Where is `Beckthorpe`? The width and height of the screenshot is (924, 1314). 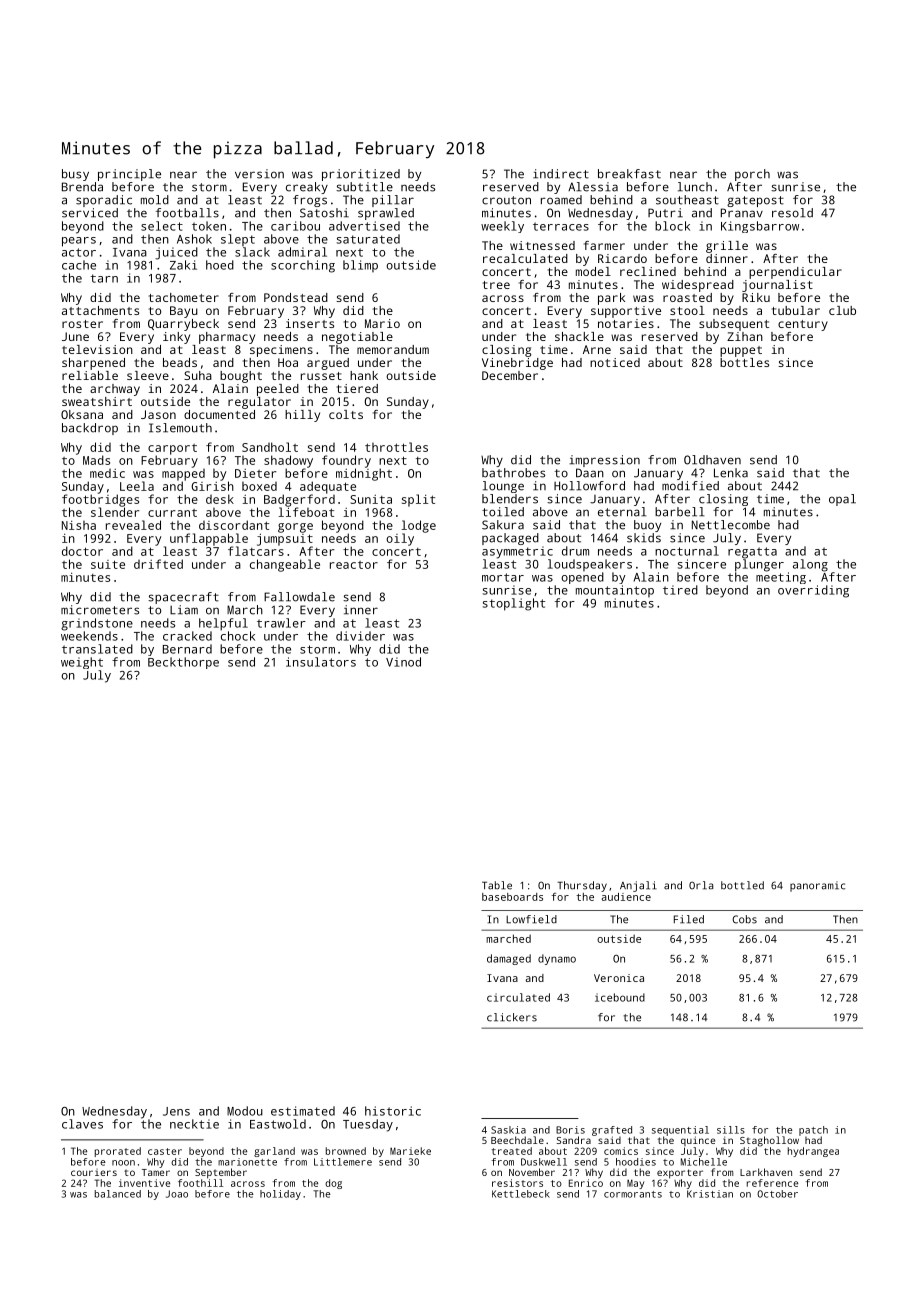
Beckthorpe is located at coordinates (183, 663).
